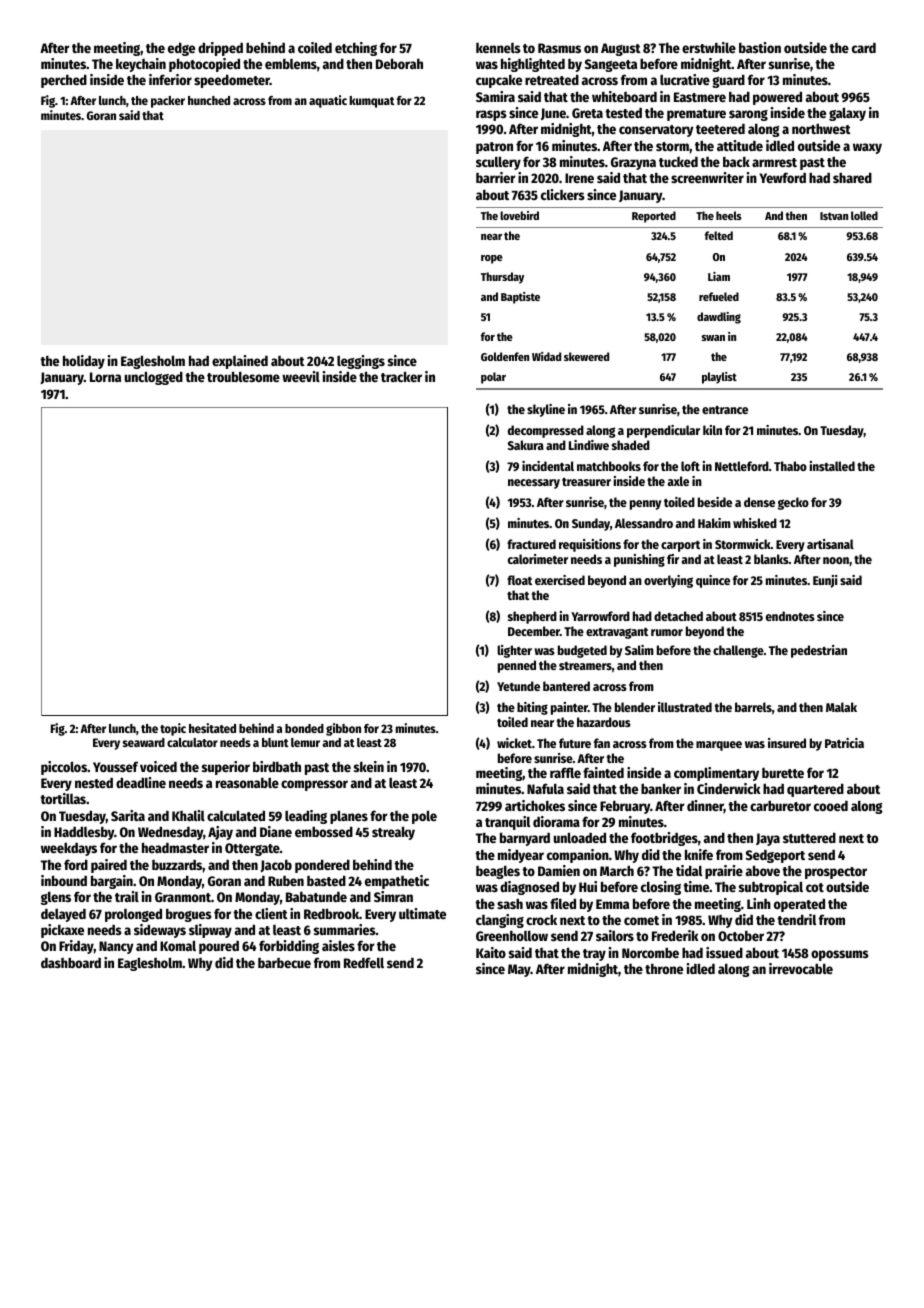  What do you see at coordinates (867, 148) in the document?
I see `waxy` at bounding box center [867, 148].
